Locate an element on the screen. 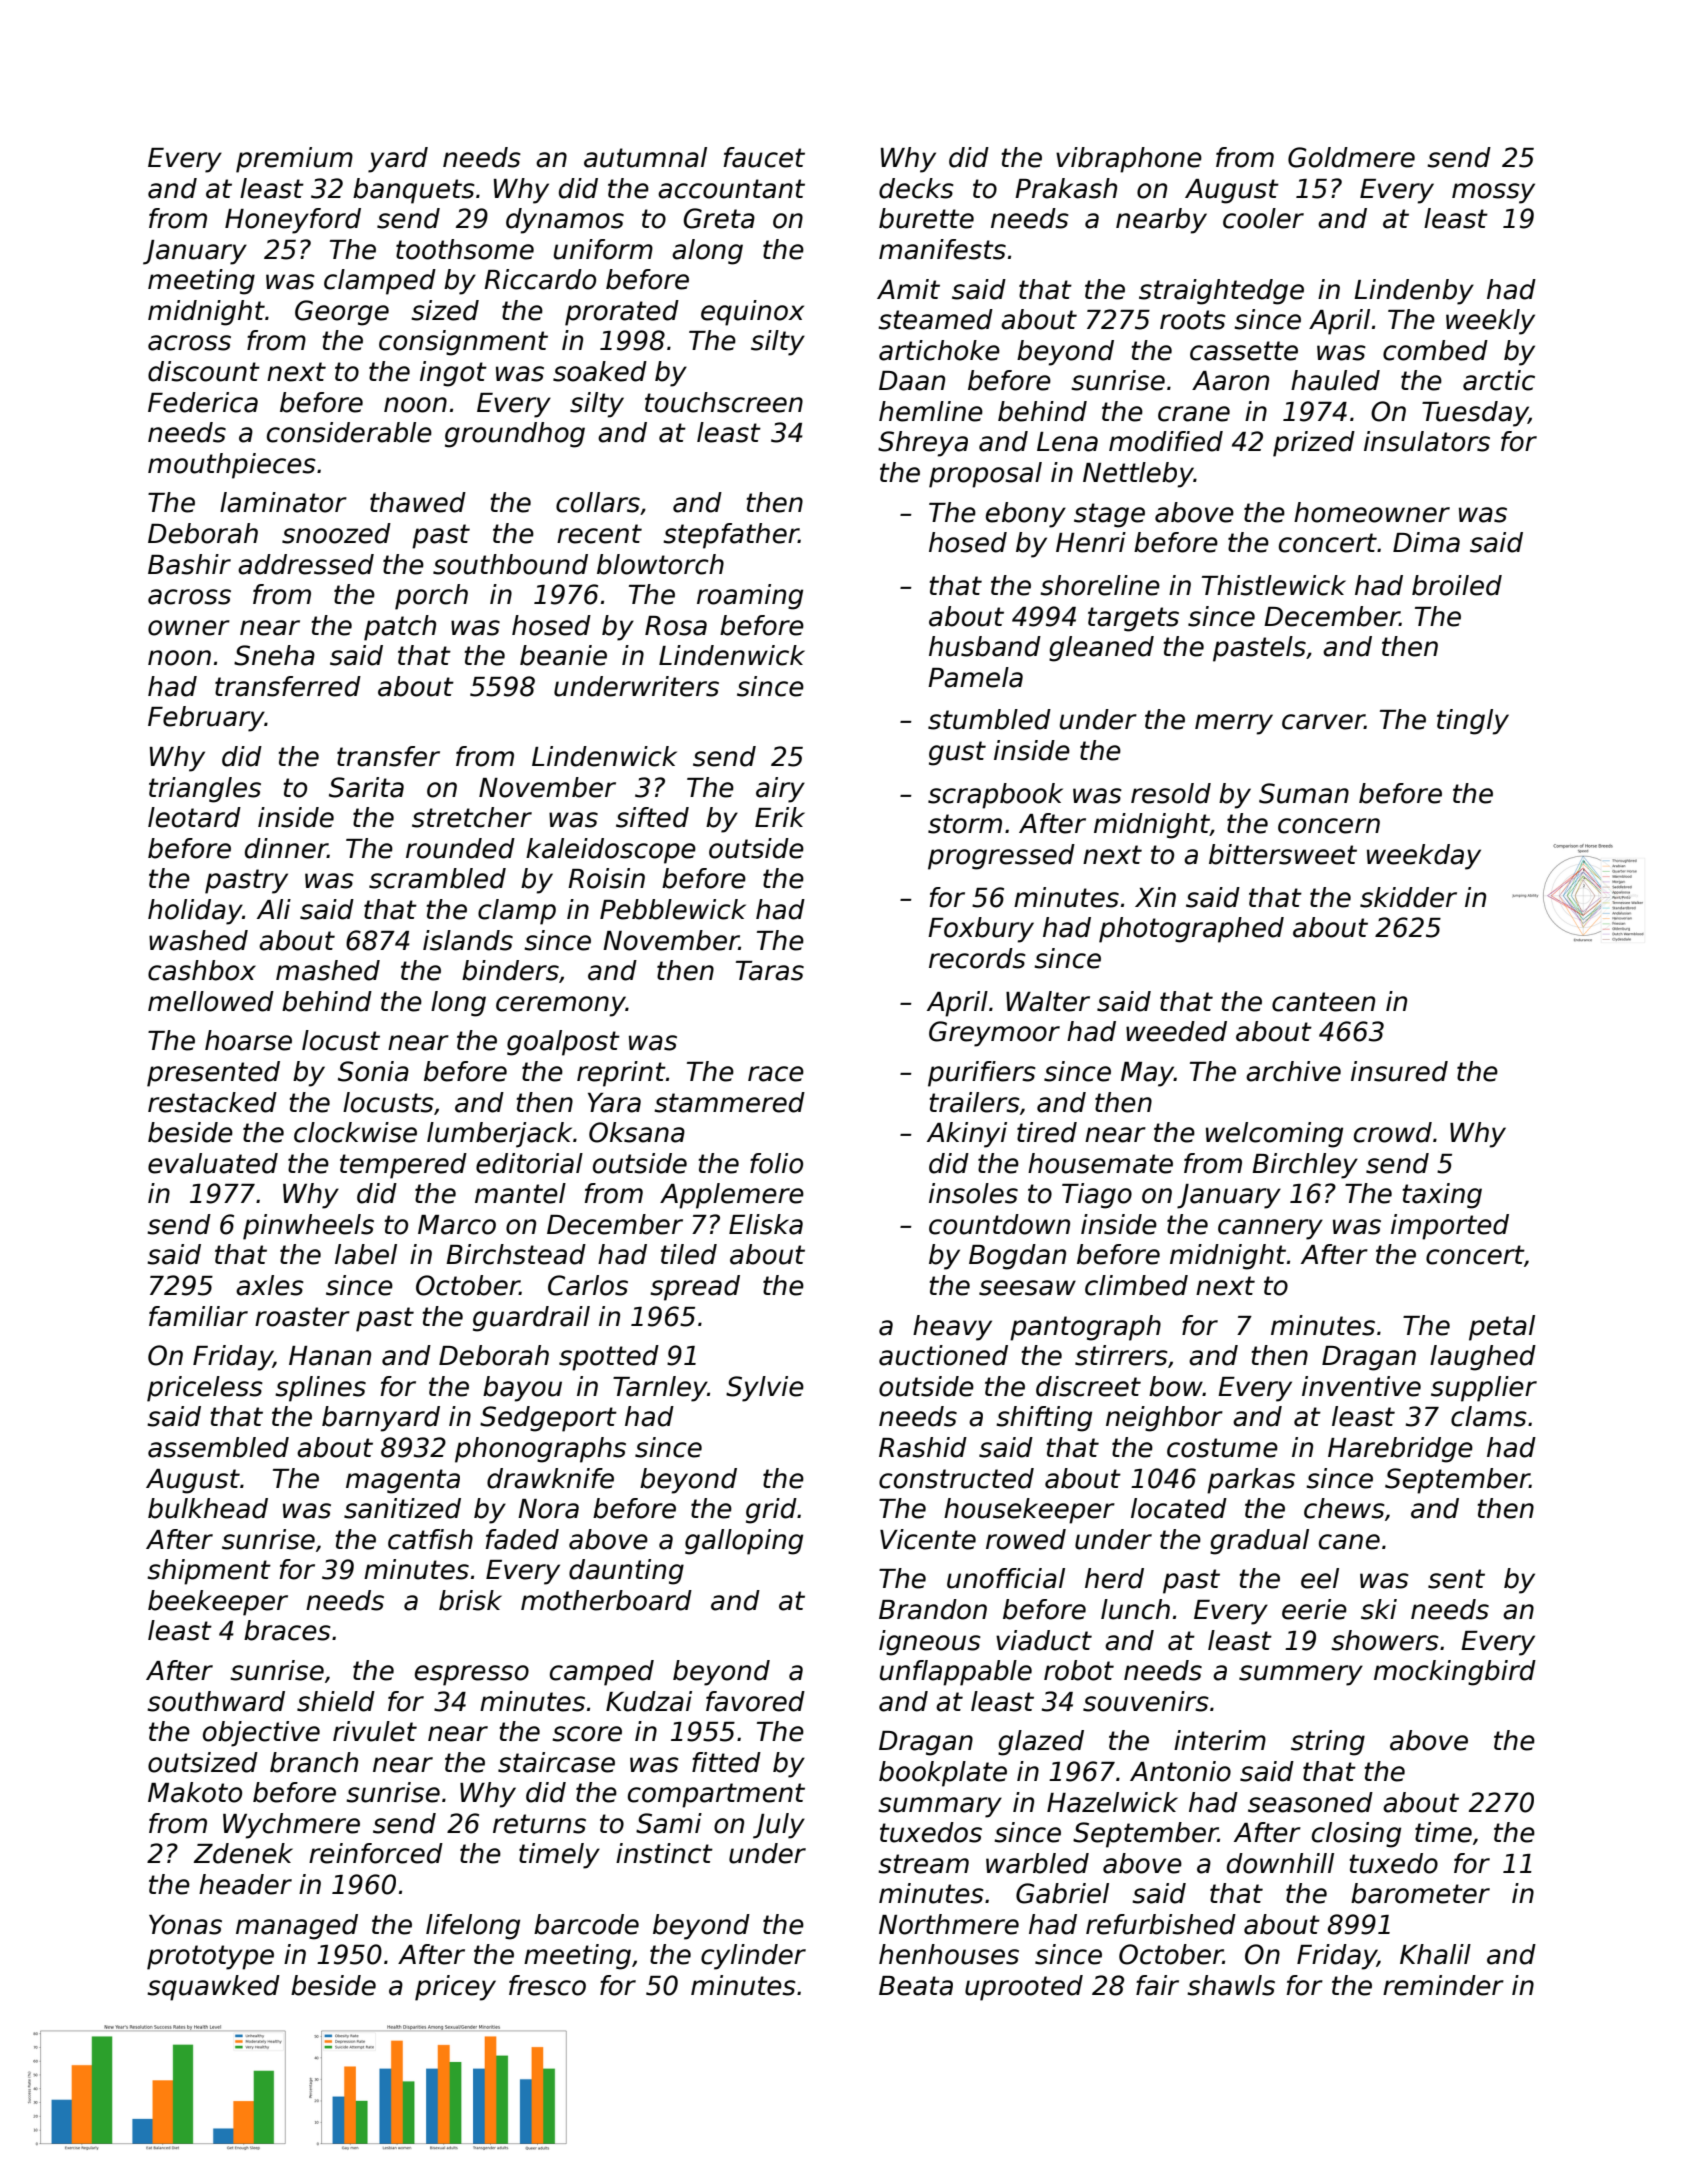  Goldmere is located at coordinates (1351, 157).
